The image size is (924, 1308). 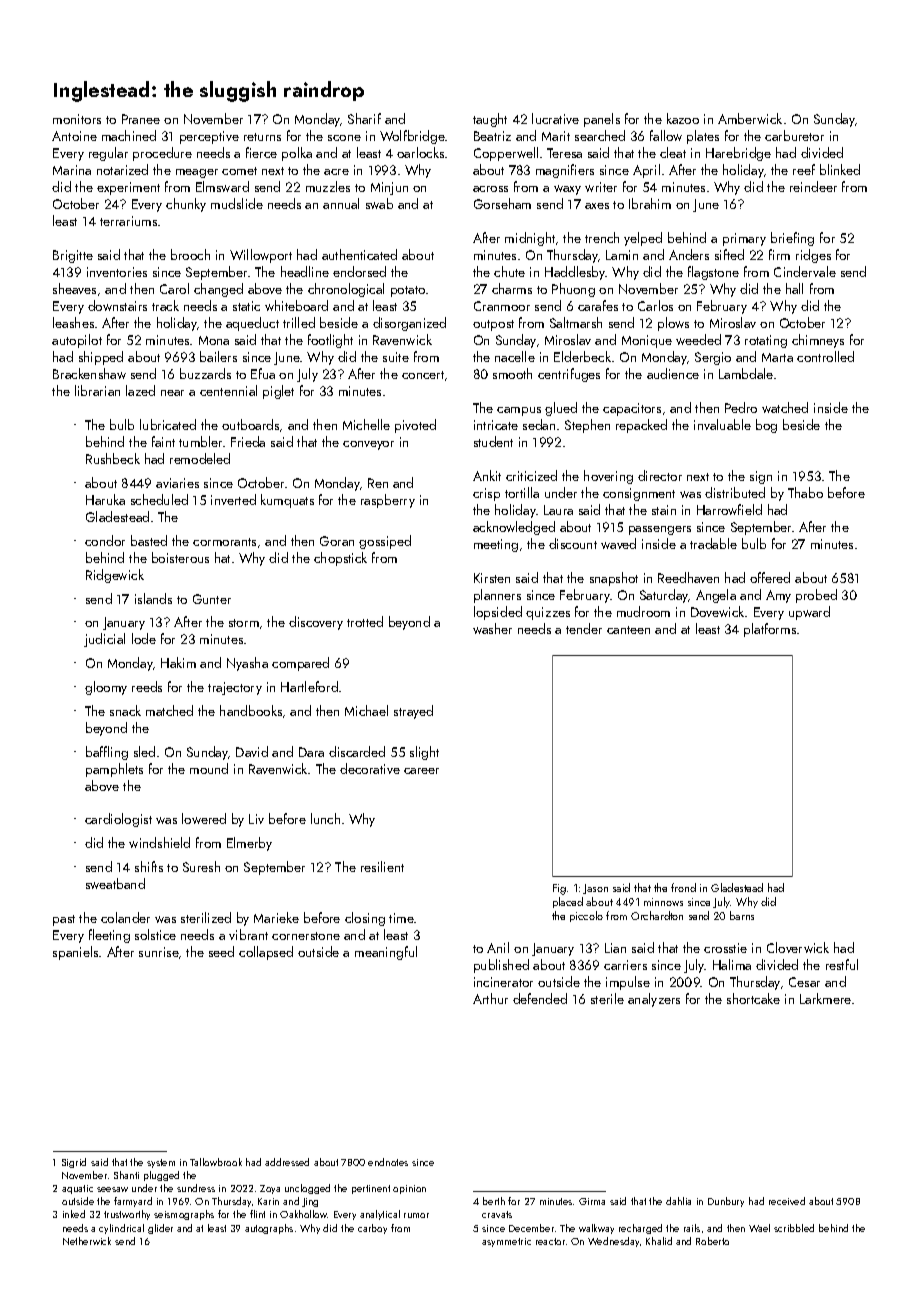 I want to click on vibrant, so click(x=248, y=934).
